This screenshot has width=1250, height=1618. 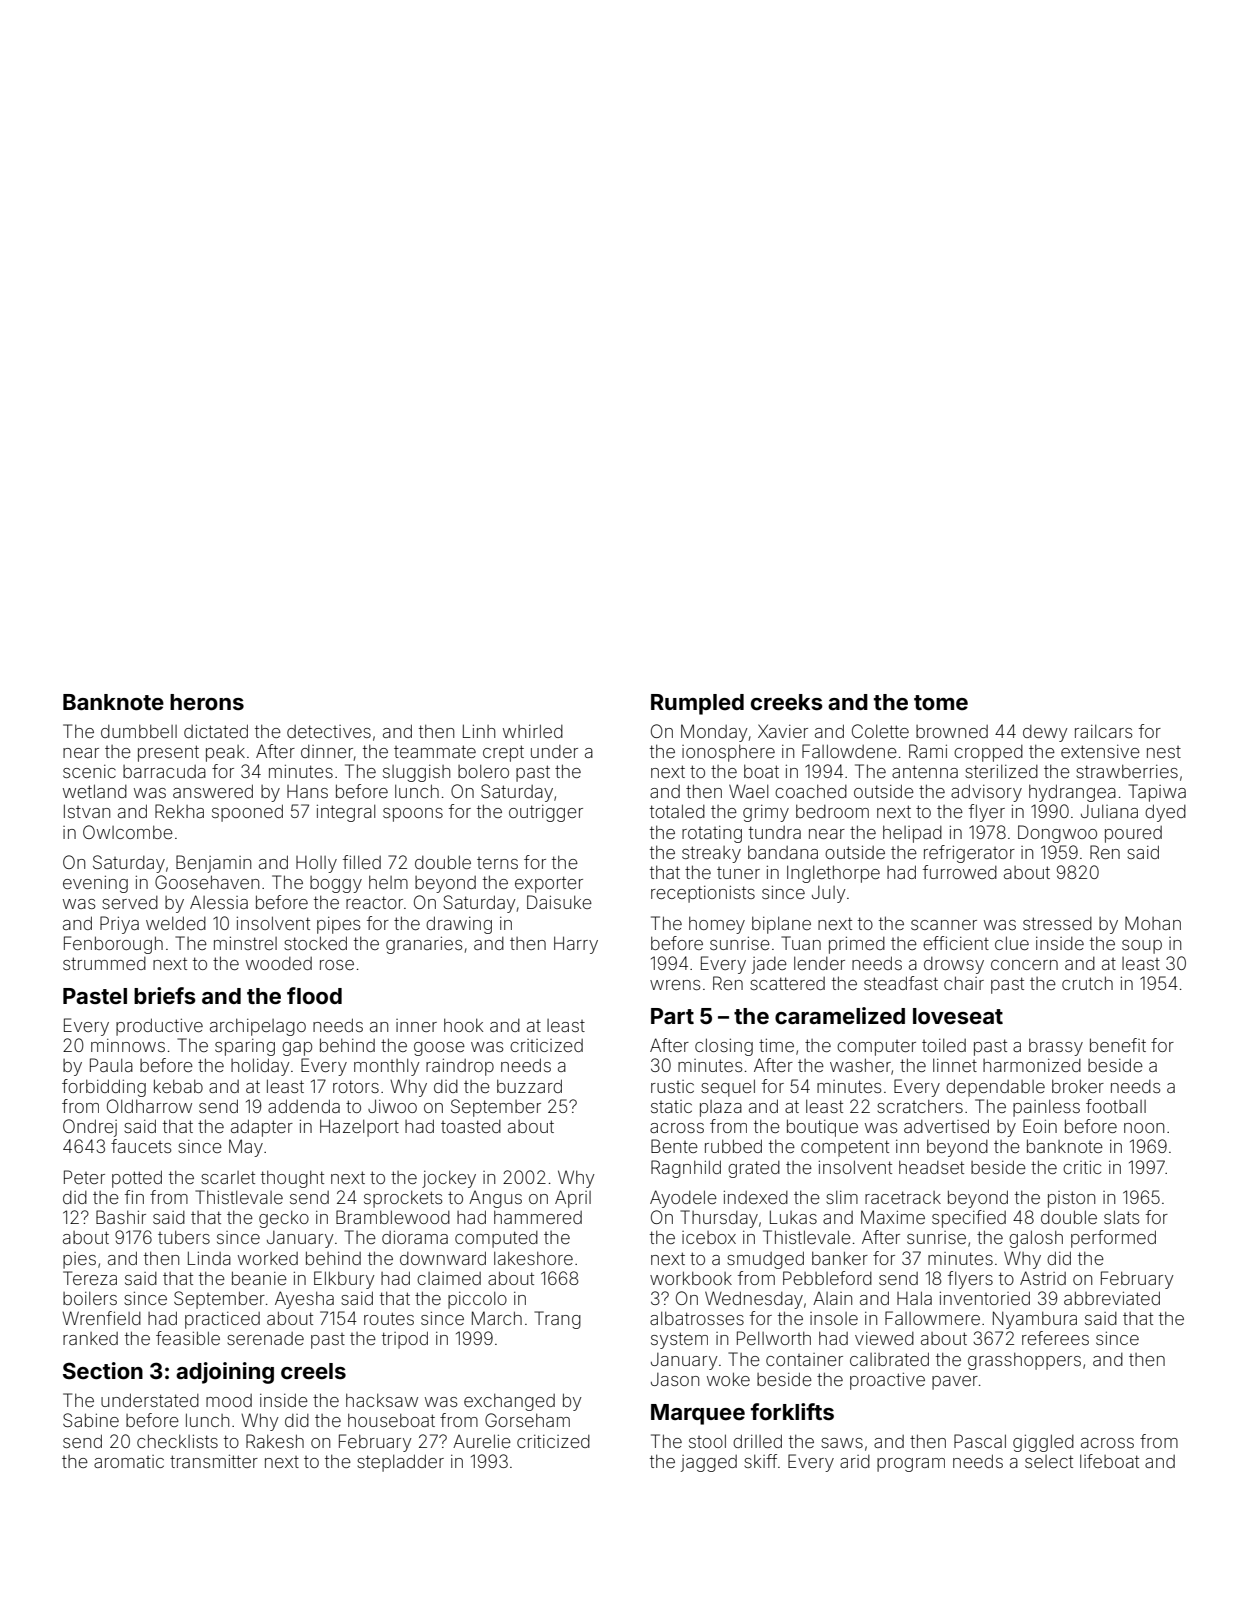 I want to click on stepladder, so click(x=400, y=1463).
